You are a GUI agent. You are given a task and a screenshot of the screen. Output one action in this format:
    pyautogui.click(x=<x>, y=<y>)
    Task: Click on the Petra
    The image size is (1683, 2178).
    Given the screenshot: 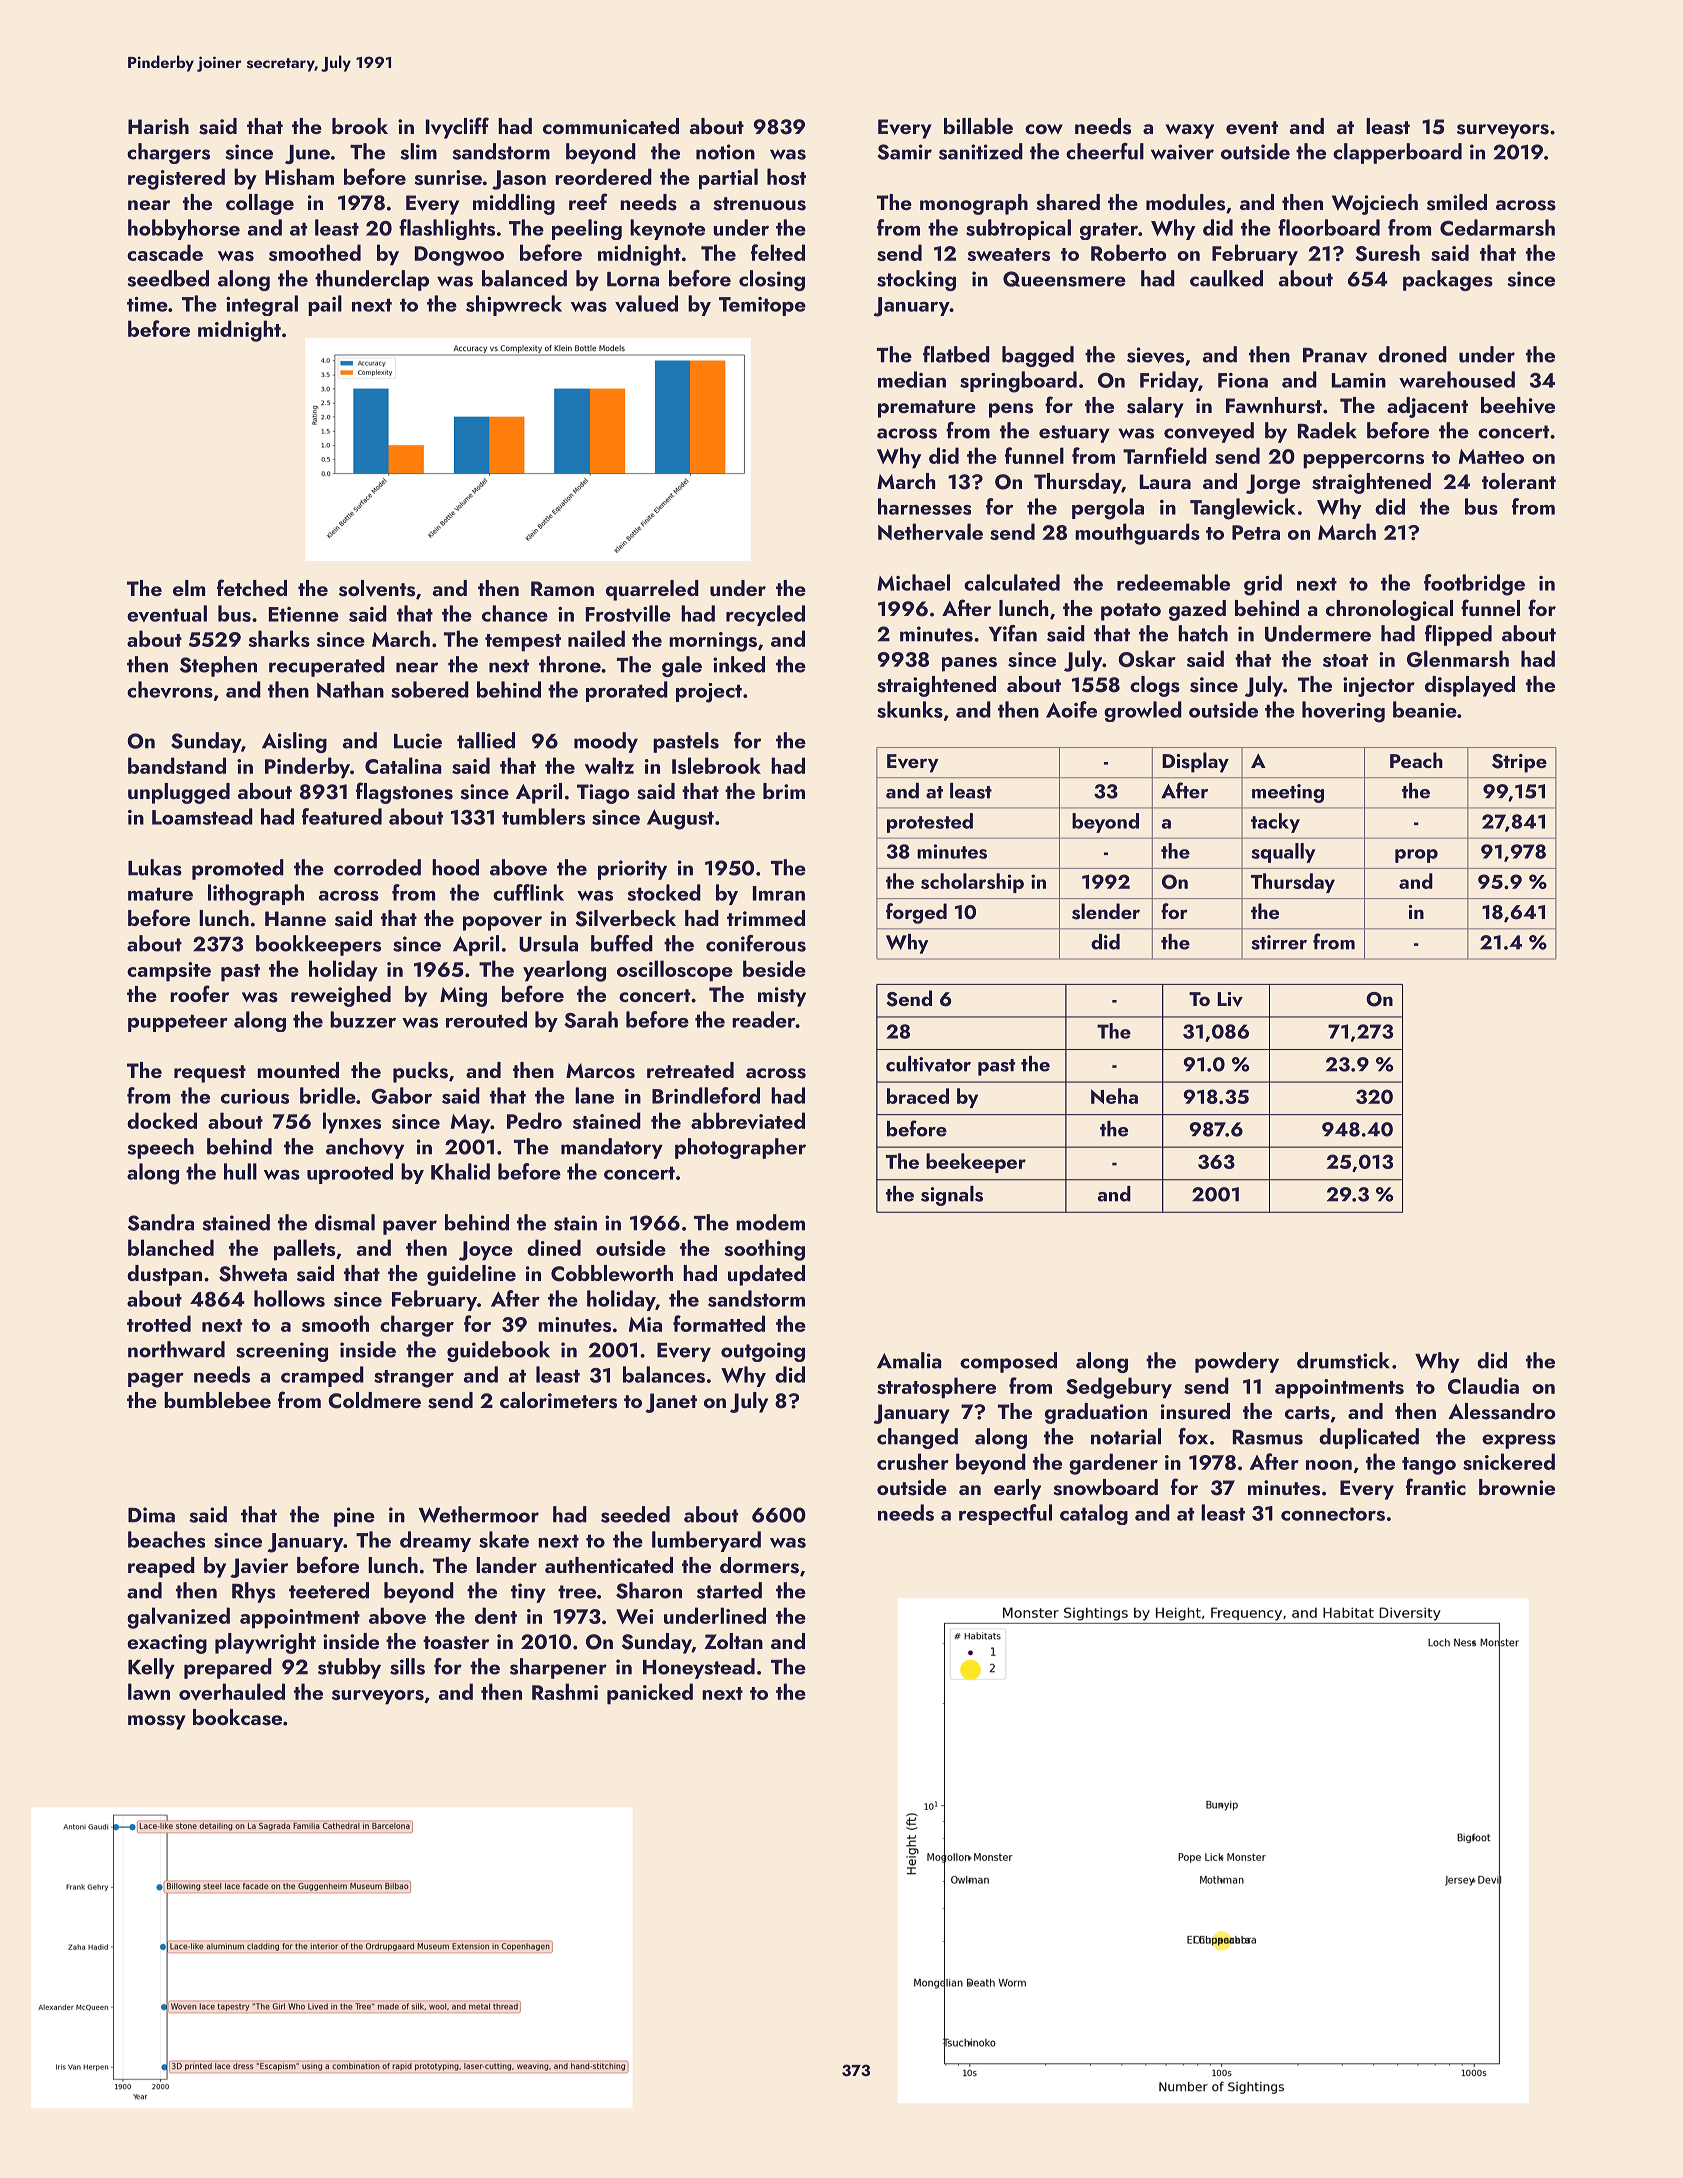 What is the action you would take?
    pyautogui.click(x=1256, y=532)
